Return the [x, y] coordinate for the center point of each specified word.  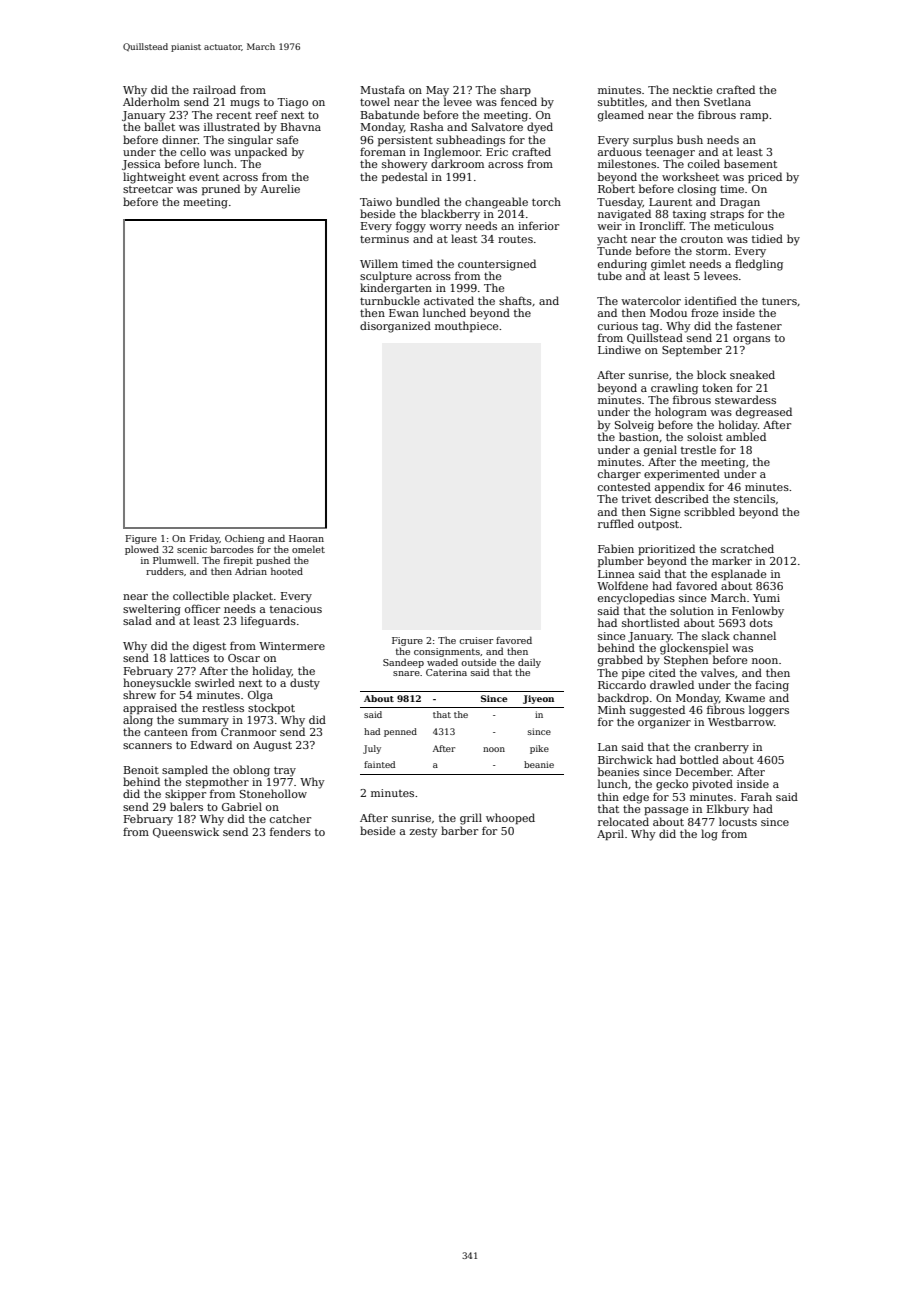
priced [765, 177]
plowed [142, 550]
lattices [189, 657]
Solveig [634, 426]
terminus [384, 239]
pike [539, 749]
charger [619, 475]
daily [529, 663]
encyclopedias [636, 599]
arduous [620, 151]
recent [234, 115]
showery [405, 165]
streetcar [148, 189]
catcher [290, 818]
